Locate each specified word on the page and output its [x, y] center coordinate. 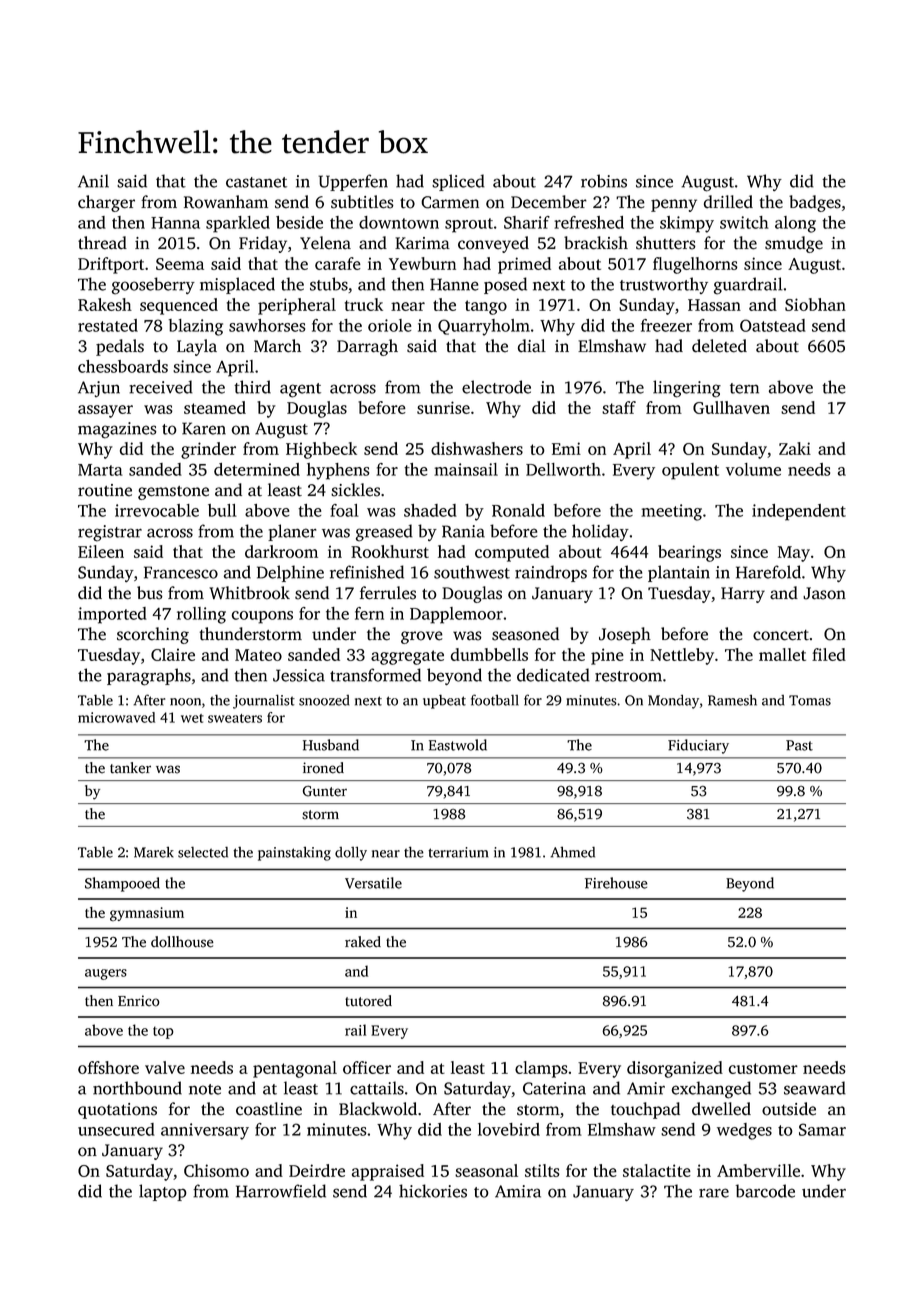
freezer [666, 325]
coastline [269, 1109]
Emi [566, 448]
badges [815, 203]
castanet [256, 182]
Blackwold [378, 1109]
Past [799, 745]
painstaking [294, 854]
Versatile [373, 883]
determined [257, 469]
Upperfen [353, 182]
